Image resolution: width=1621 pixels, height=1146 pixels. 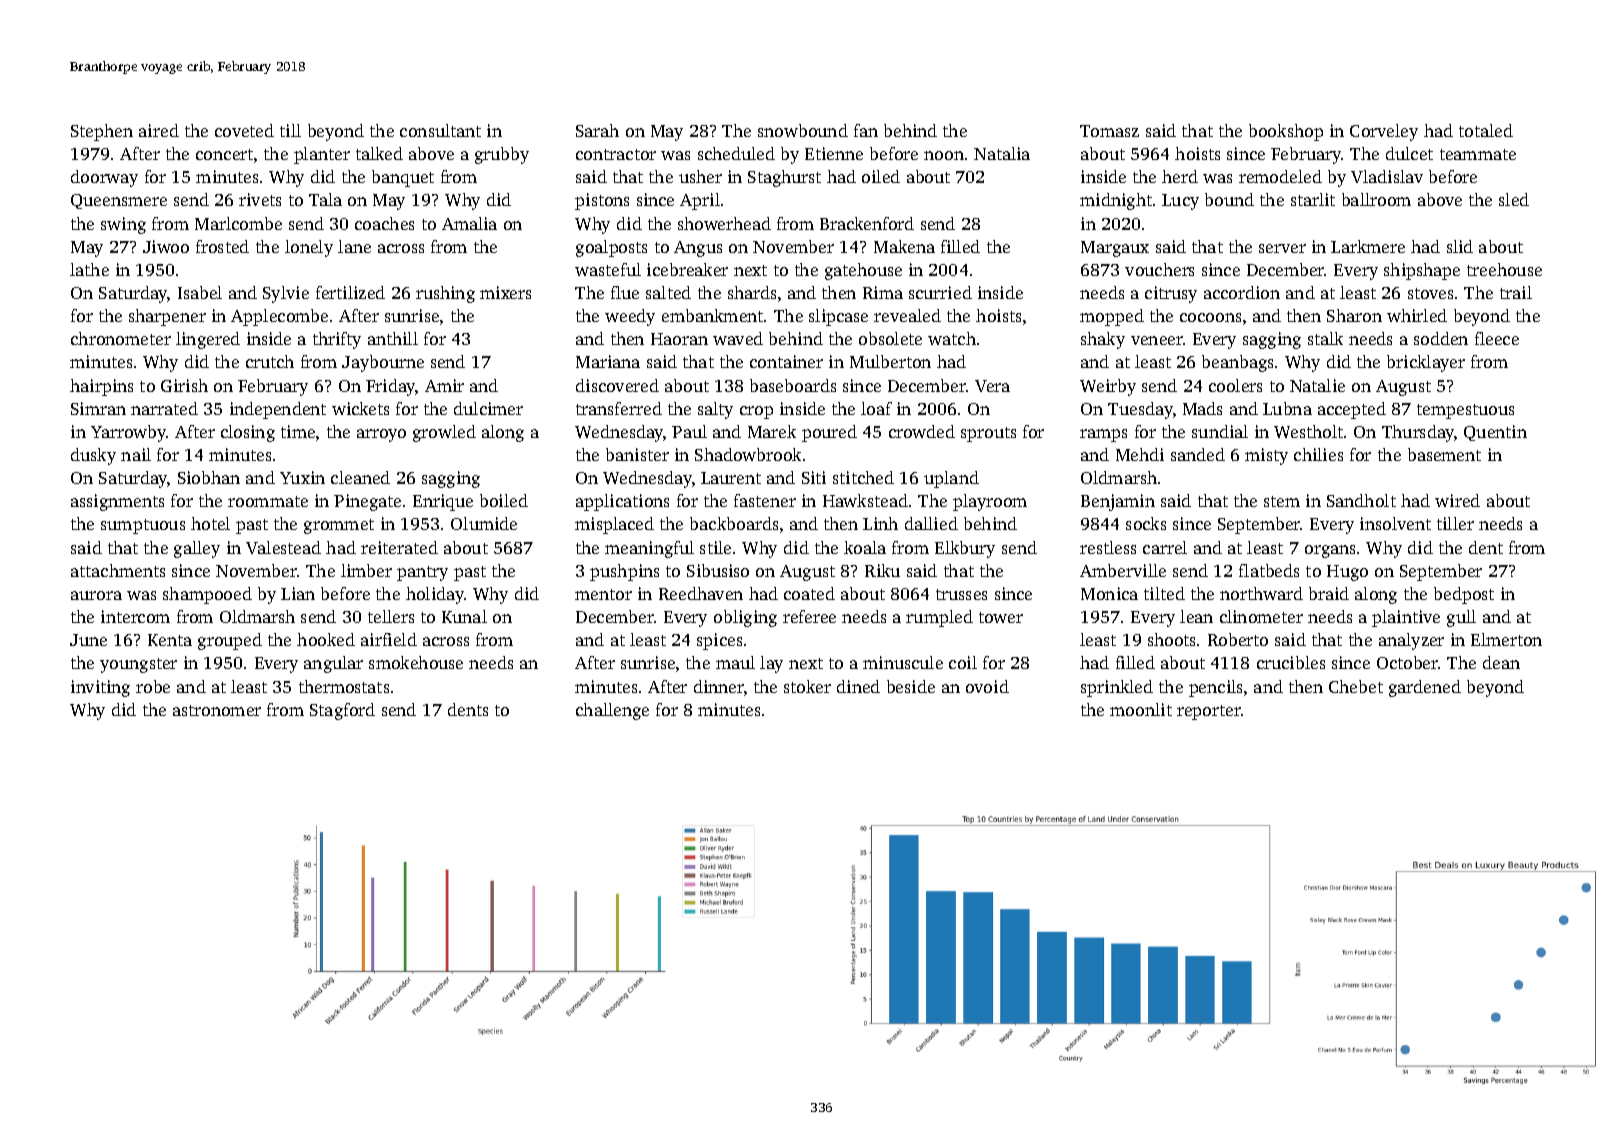 What do you see at coordinates (1425, 688) in the screenshot?
I see `gardened` at bounding box center [1425, 688].
